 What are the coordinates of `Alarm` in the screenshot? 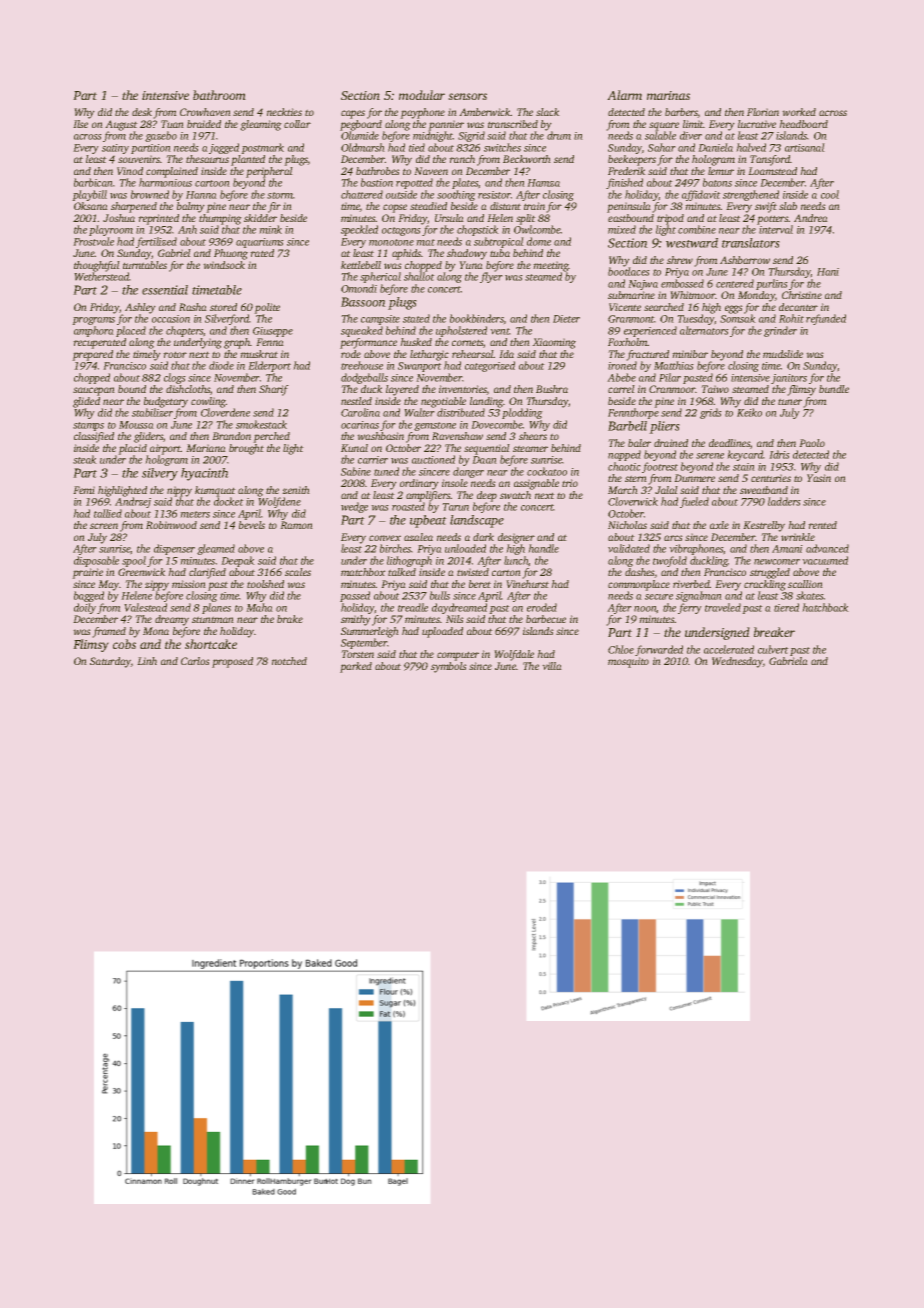 It's located at (624, 95).
